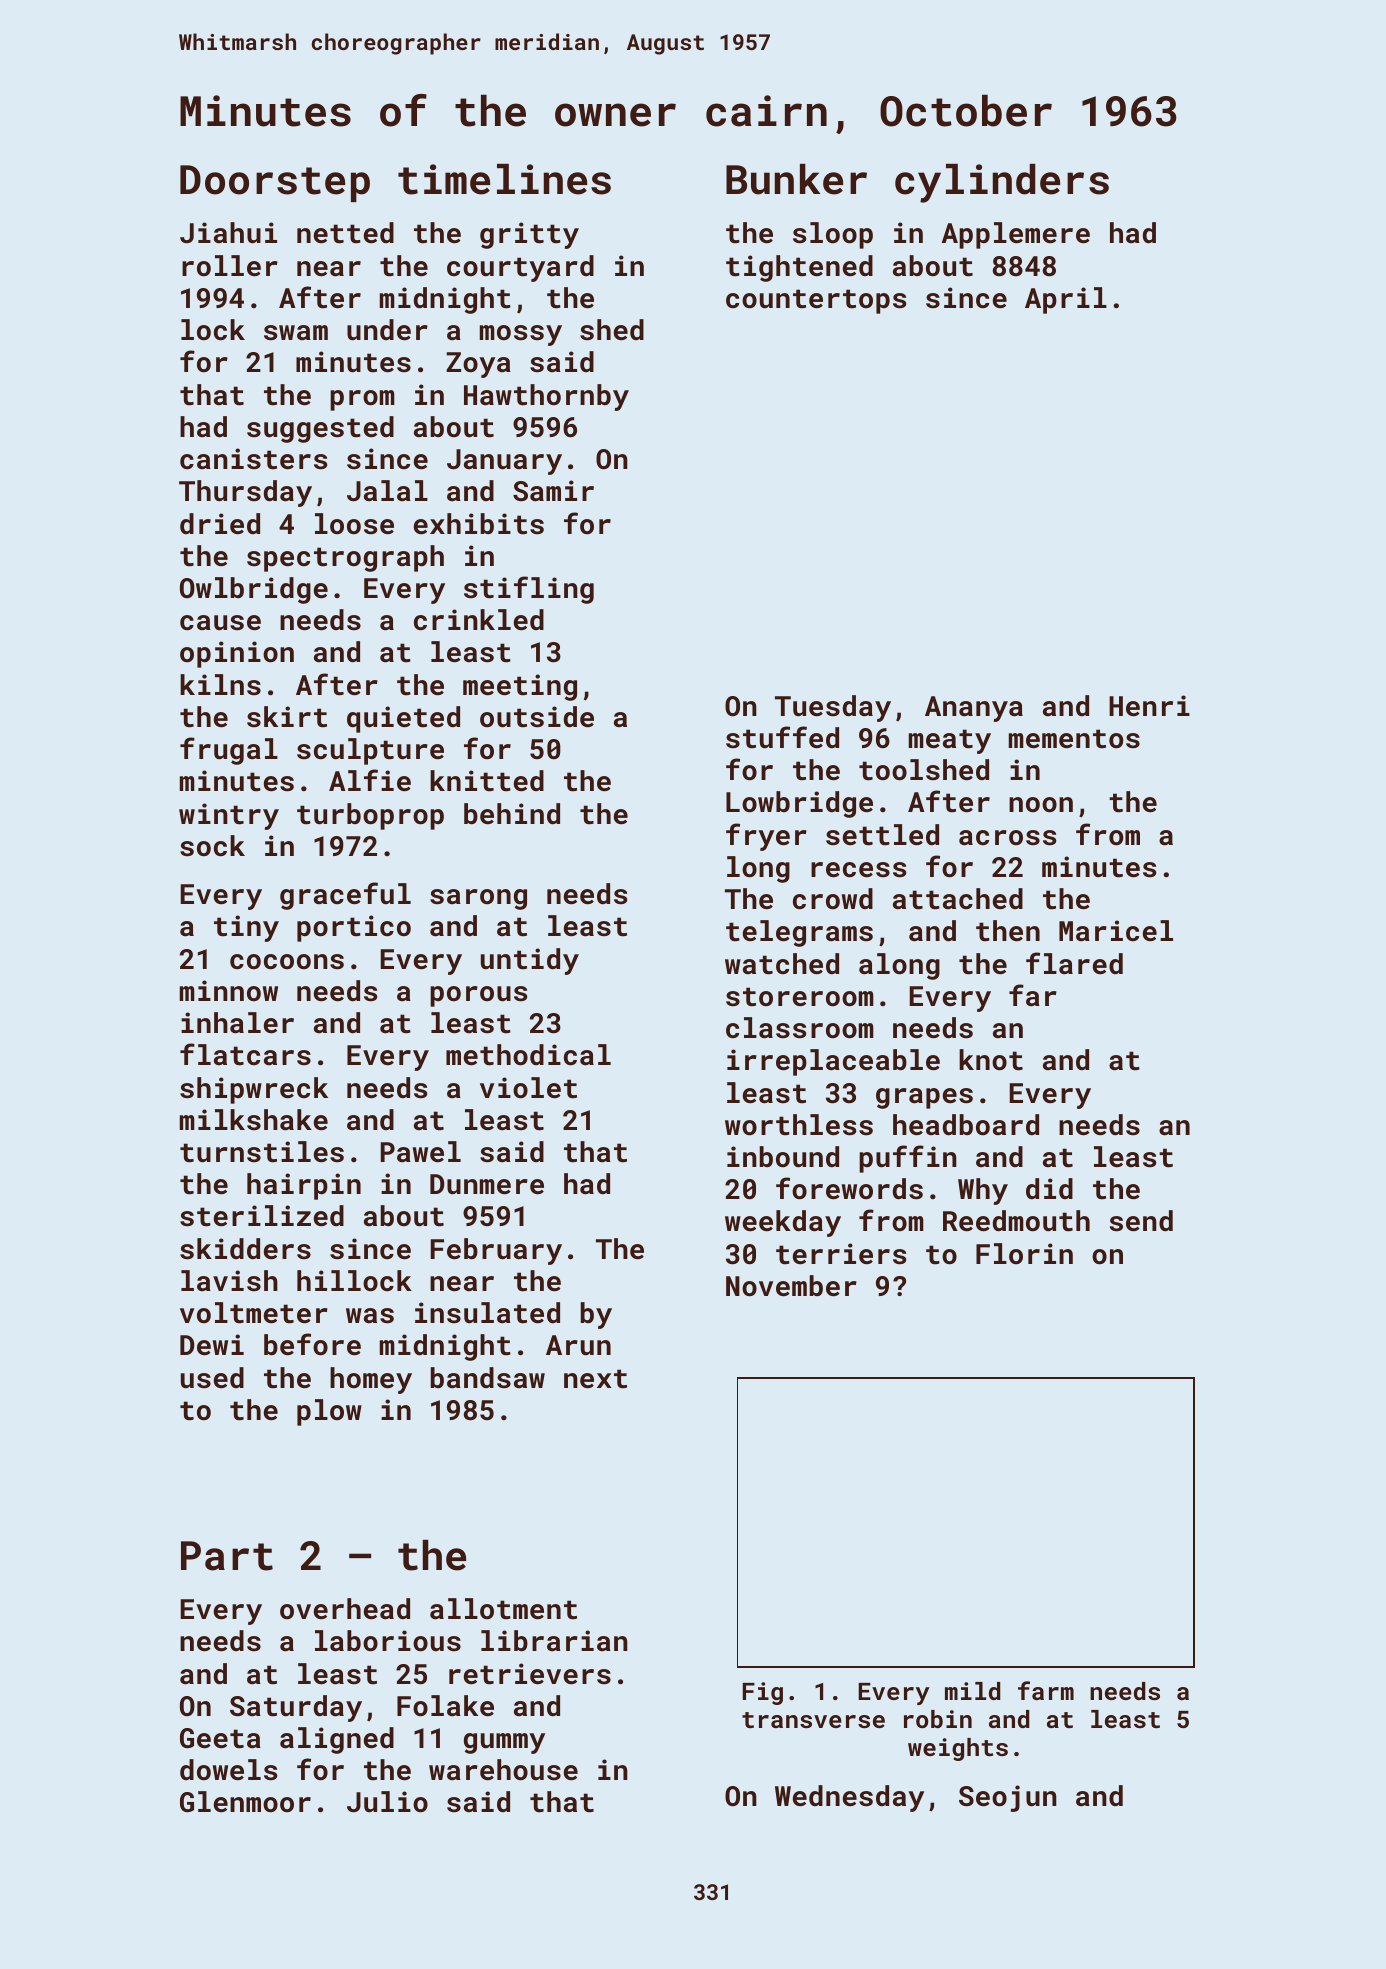  I want to click on sock, so click(212, 846).
